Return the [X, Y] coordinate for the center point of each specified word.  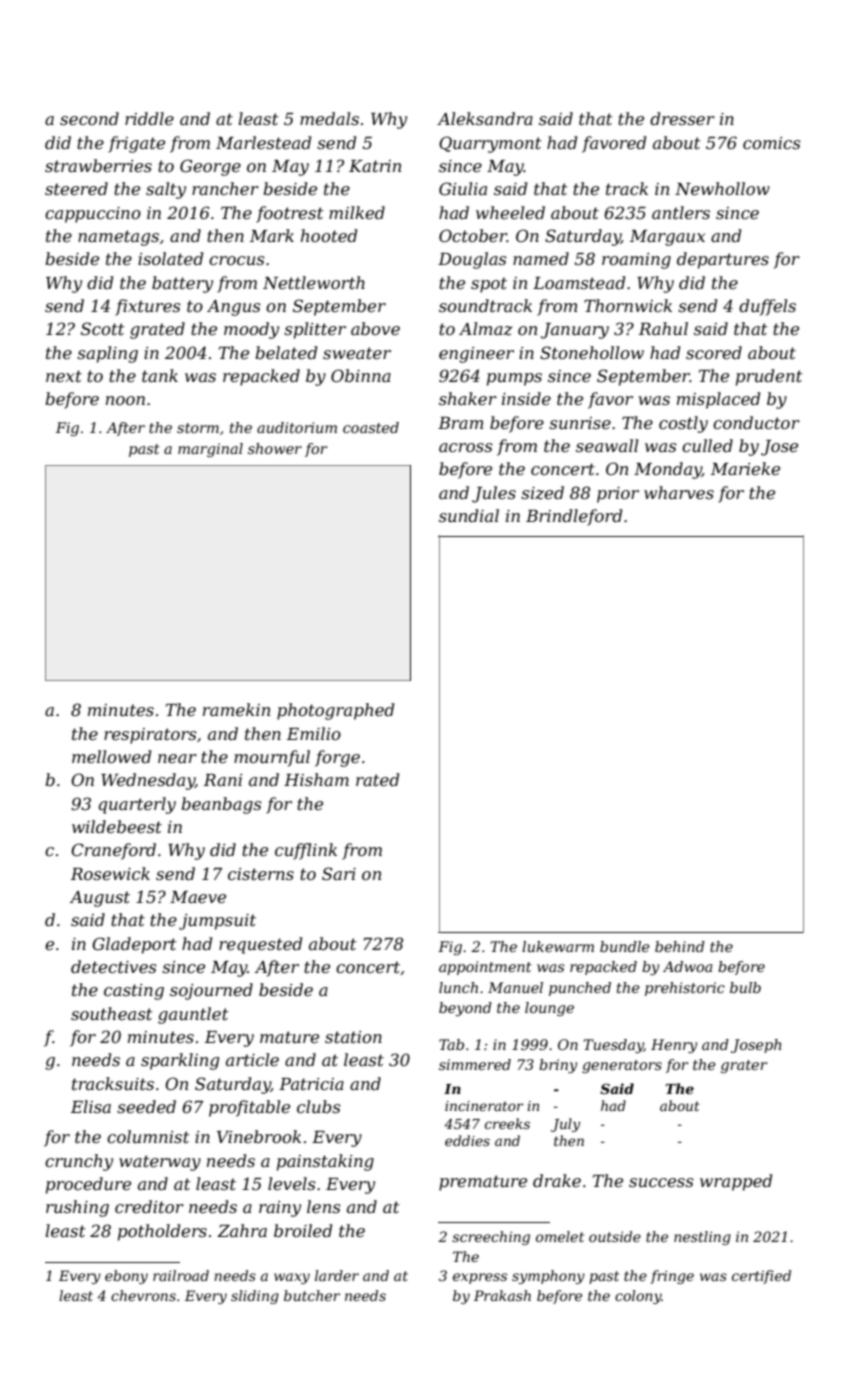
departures [723, 260]
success [661, 1182]
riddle [149, 118]
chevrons [143, 1295]
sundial [469, 515]
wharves [679, 492]
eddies [467, 1140]
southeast [111, 1013]
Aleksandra [485, 118]
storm [198, 428]
